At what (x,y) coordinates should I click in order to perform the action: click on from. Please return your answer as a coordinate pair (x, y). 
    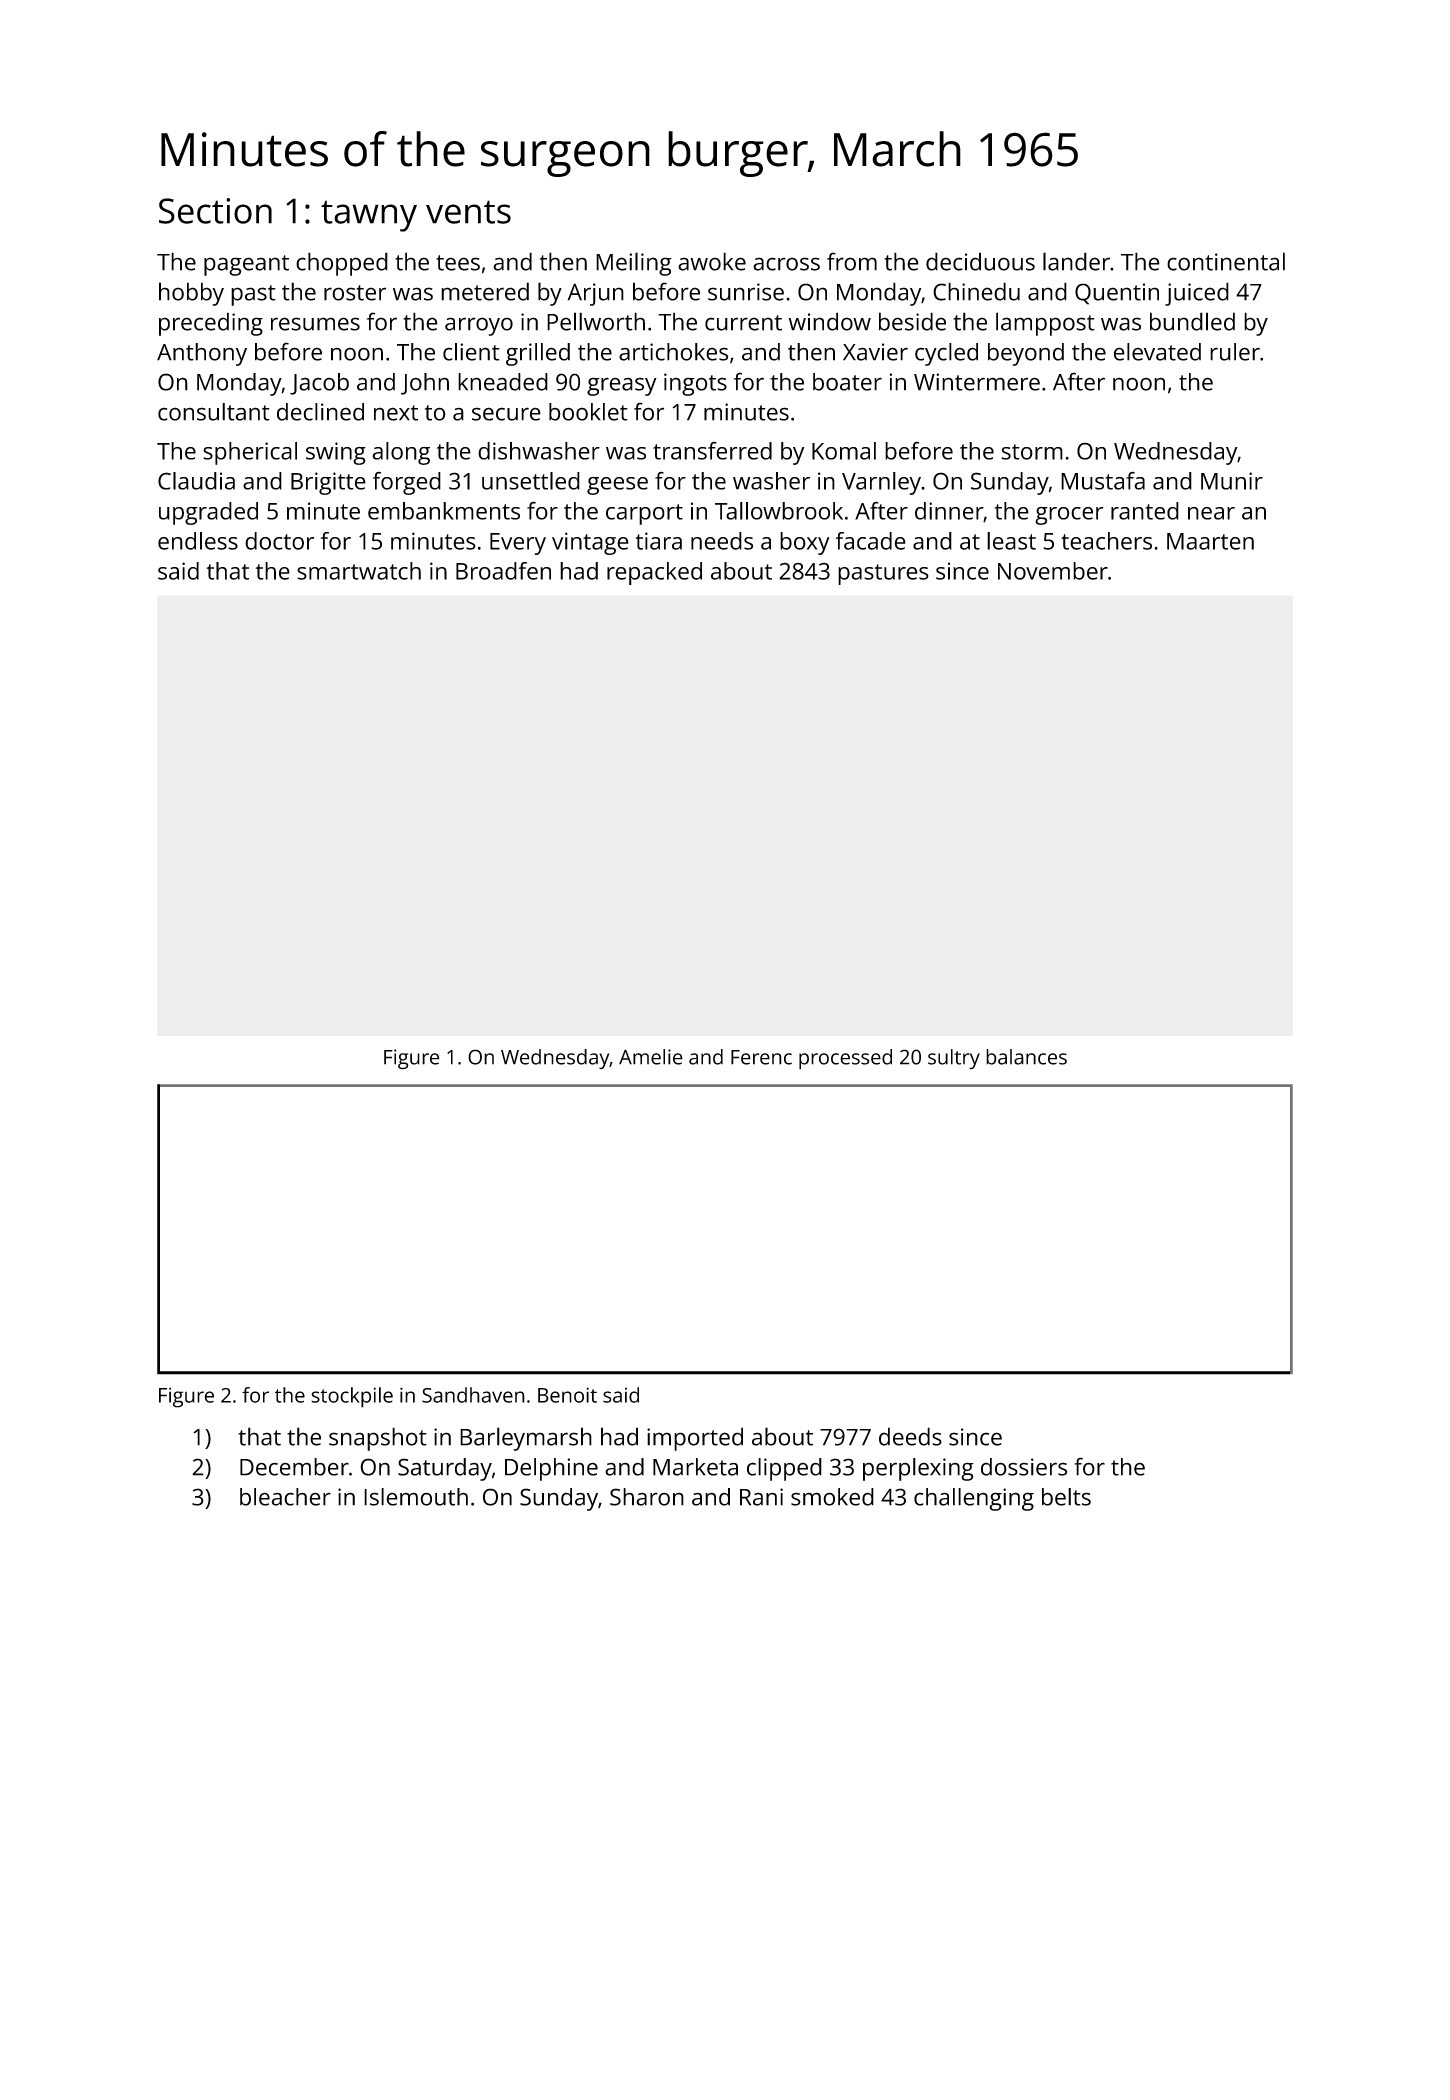
    Looking at the image, I should click on (852, 261).
